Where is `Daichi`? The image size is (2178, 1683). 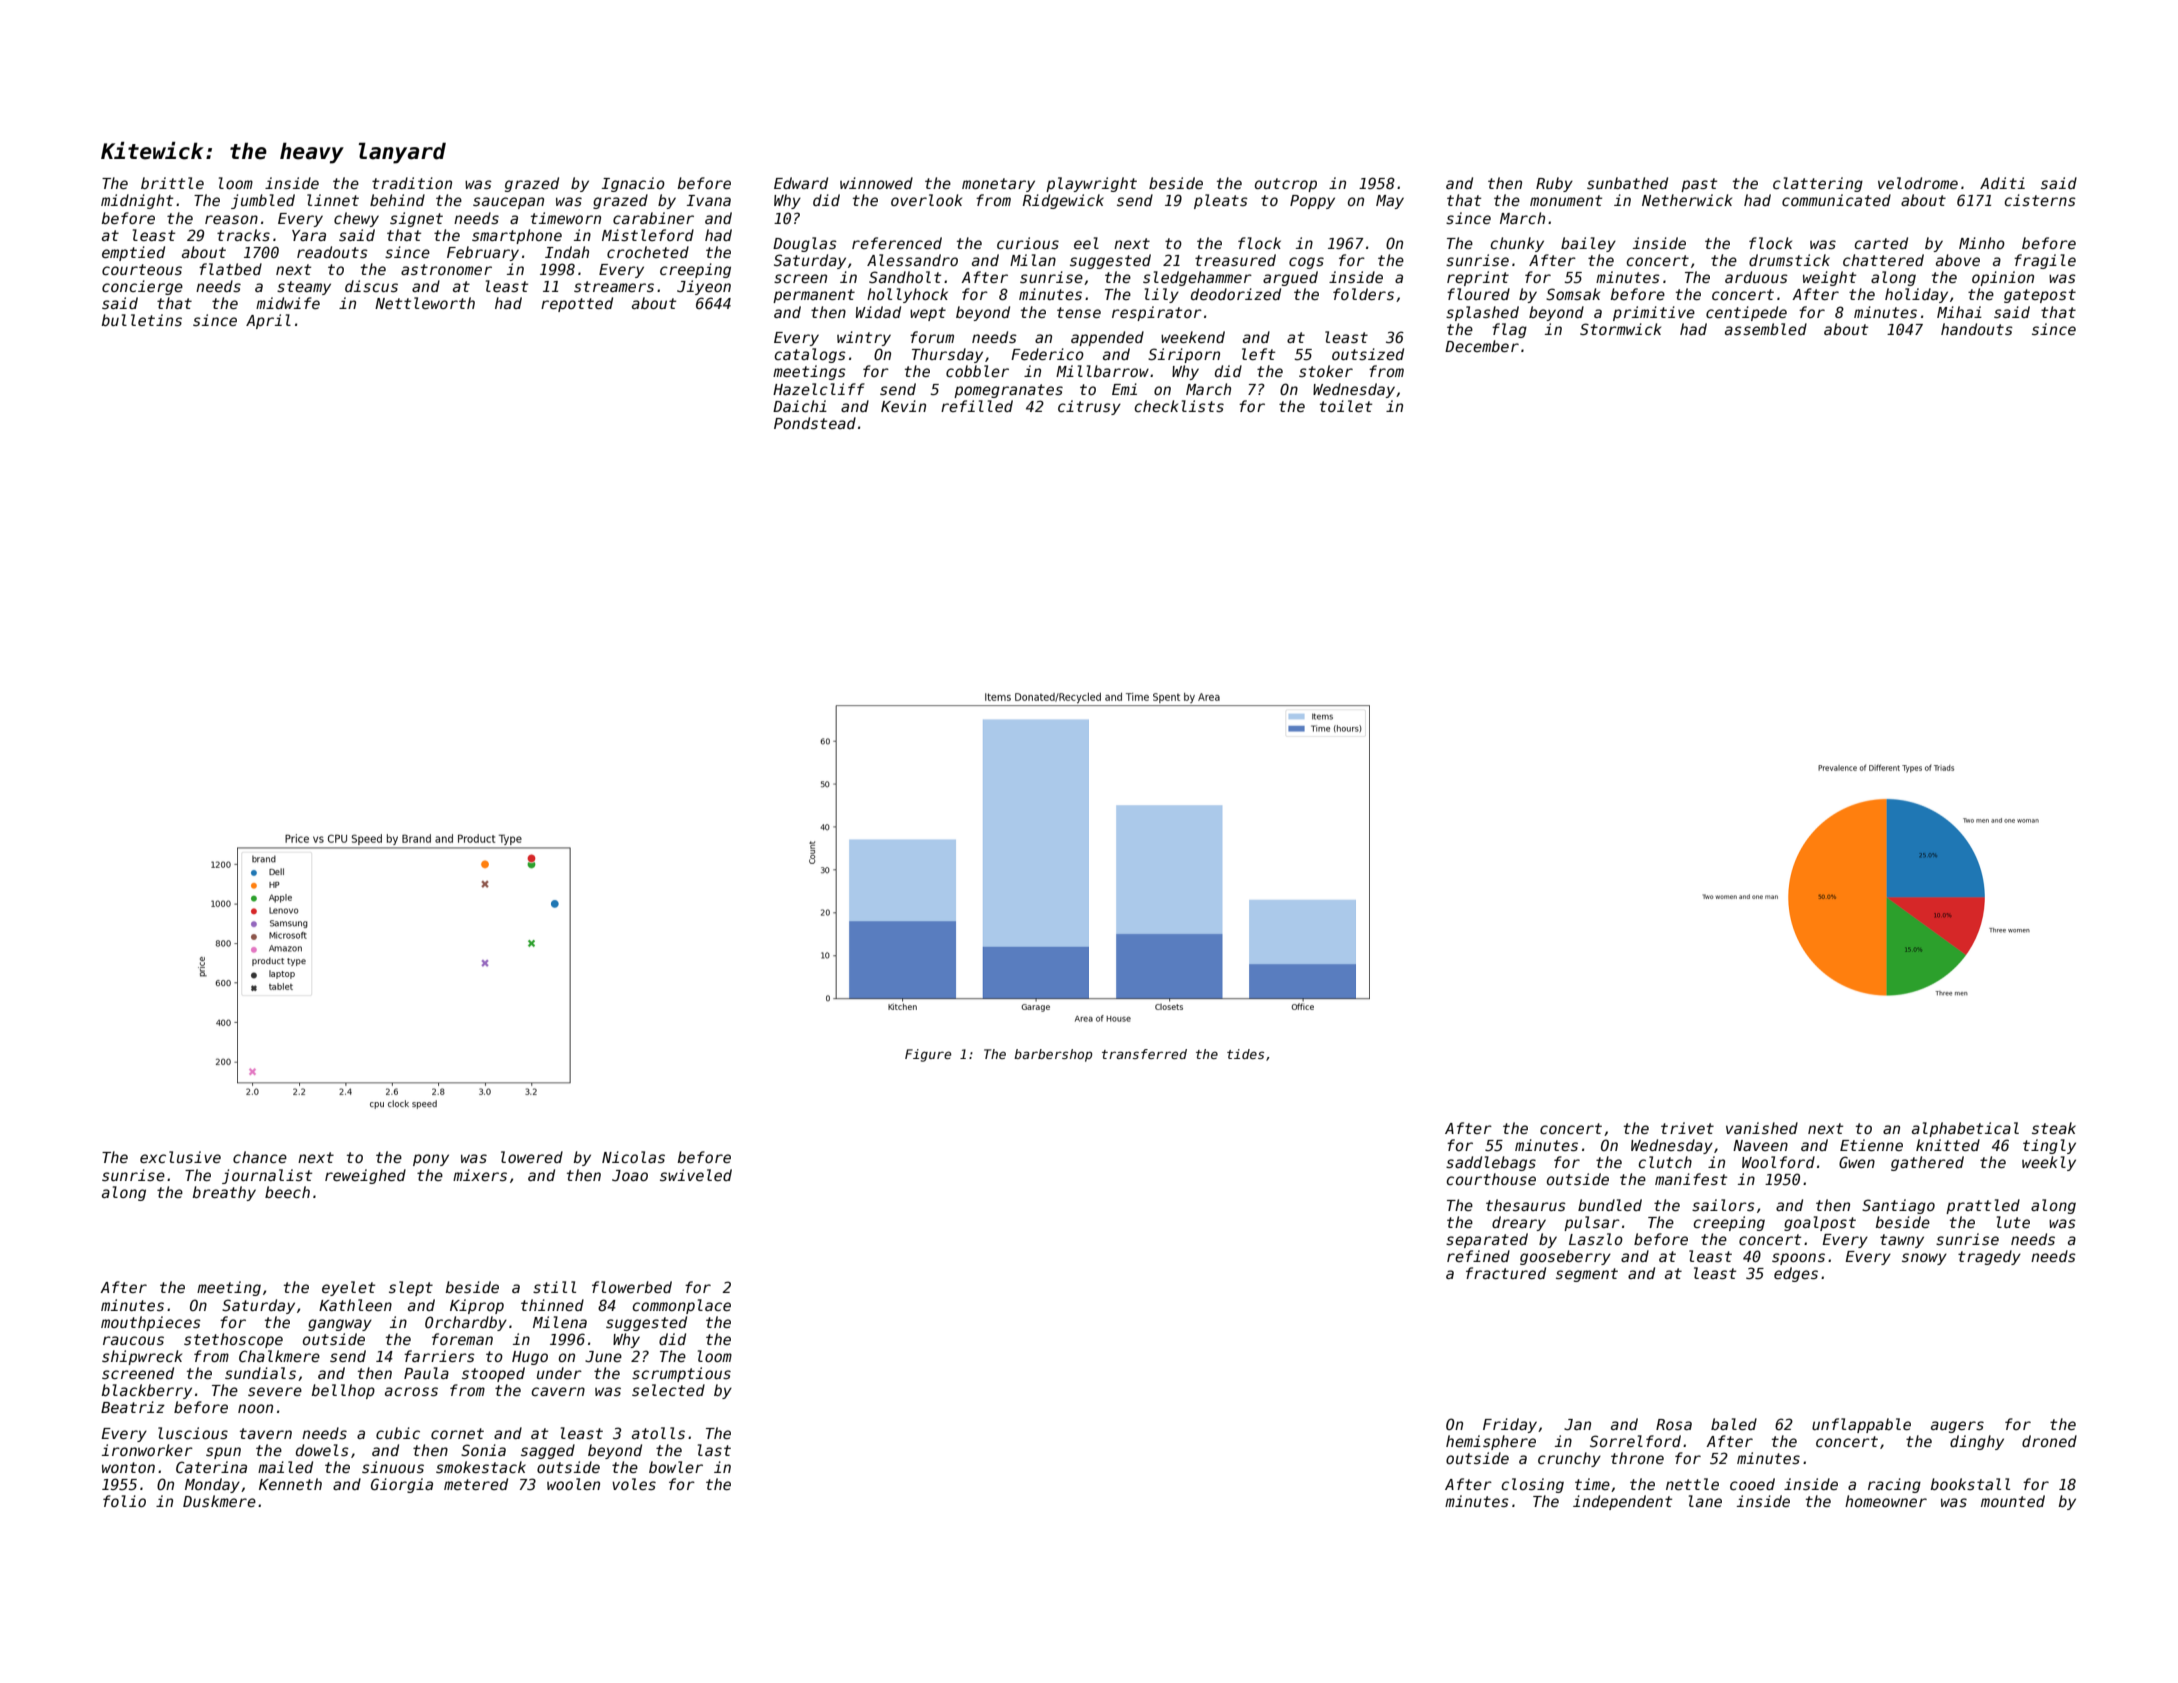
Daichi is located at coordinates (800, 406).
